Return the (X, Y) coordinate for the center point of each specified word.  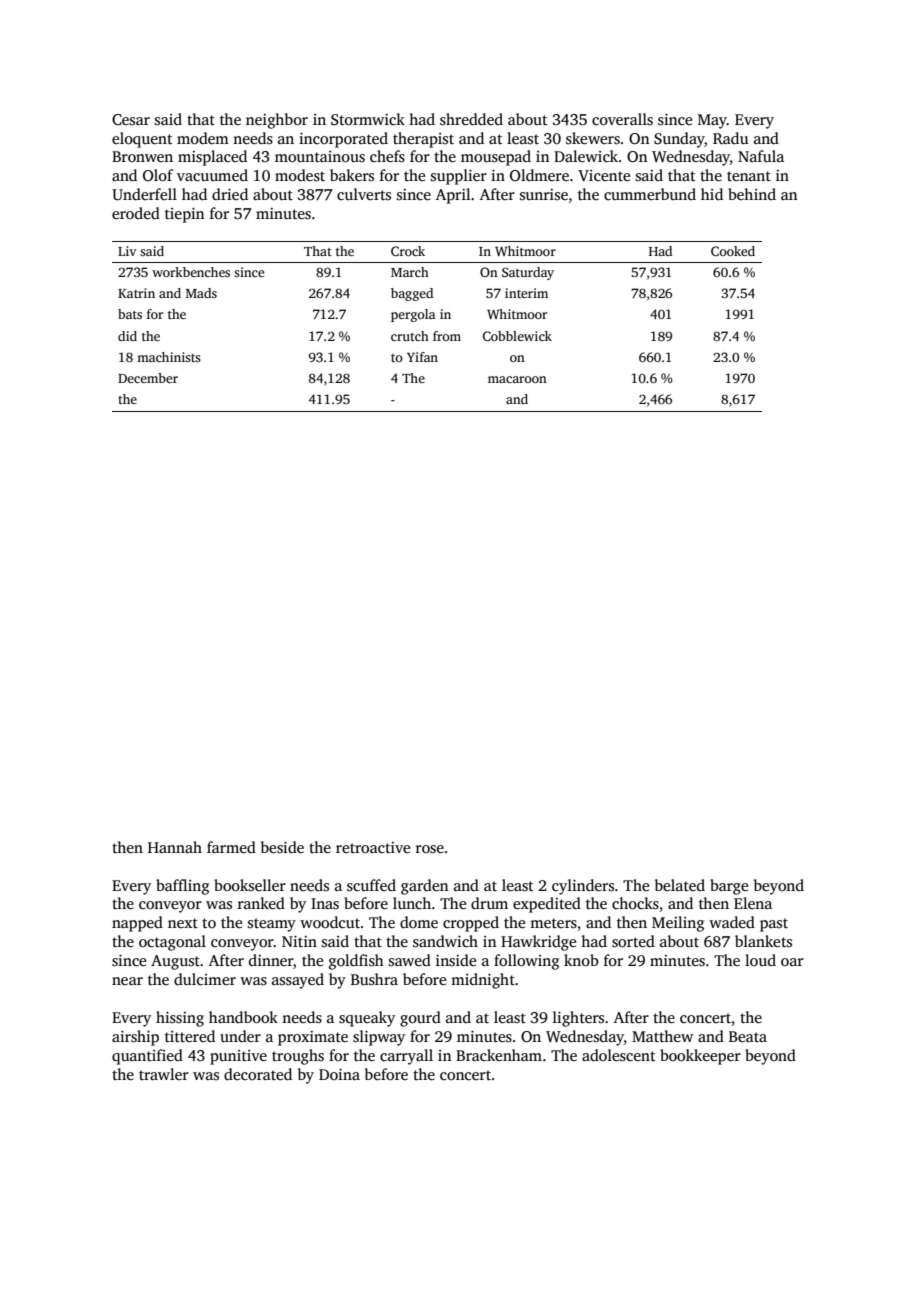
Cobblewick (517, 336)
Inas (325, 904)
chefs (387, 156)
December (148, 378)
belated (680, 885)
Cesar (131, 120)
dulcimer (205, 979)
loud (760, 960)
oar (792, 962)
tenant (749, 176)
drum (489, 903)
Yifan (422, 357)
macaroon (517, 379)
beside (282, 847)
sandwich (445, 941)
